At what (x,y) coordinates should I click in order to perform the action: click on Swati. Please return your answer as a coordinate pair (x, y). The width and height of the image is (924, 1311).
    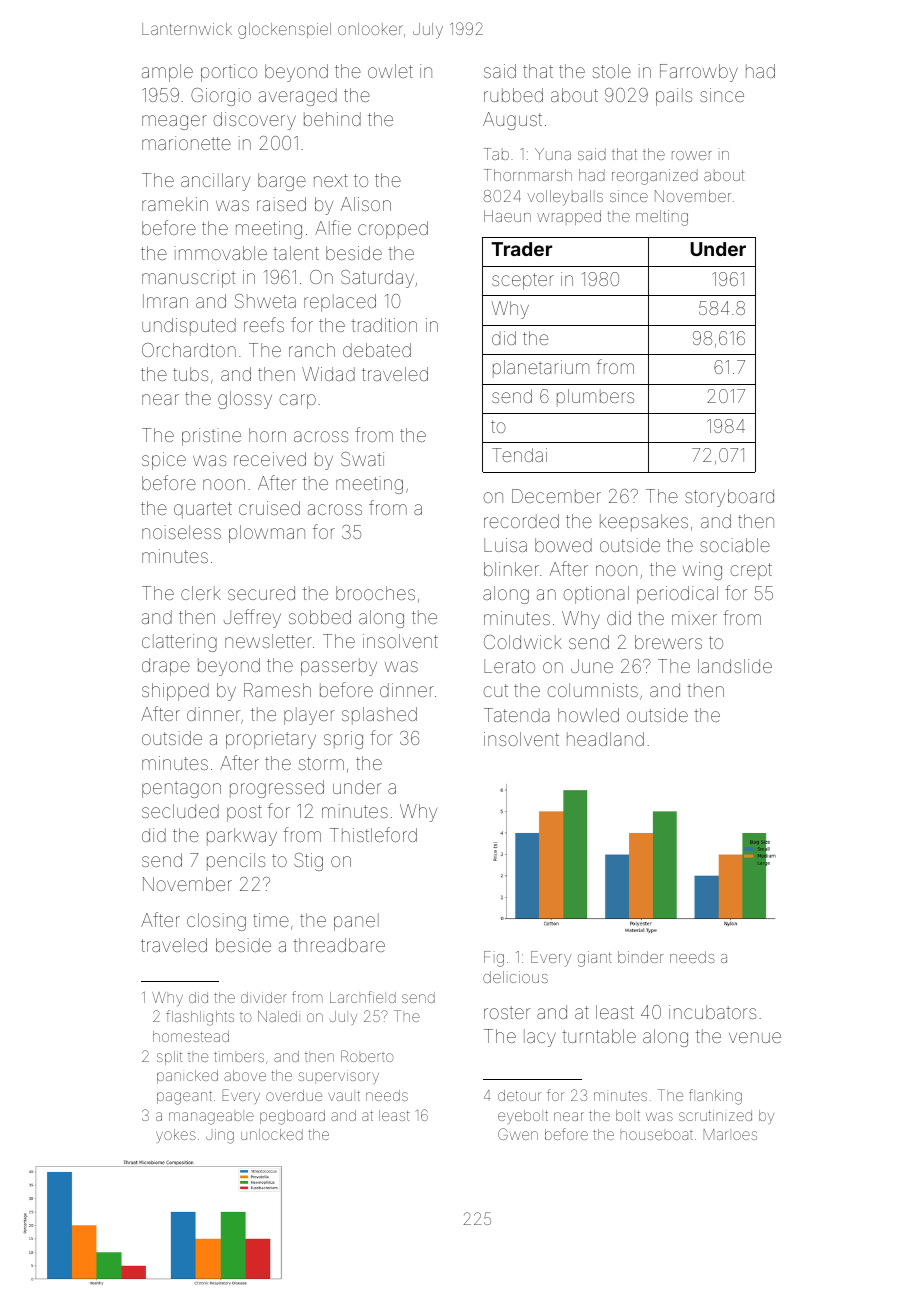
    Looking at the image, I should click on (362, 459).
